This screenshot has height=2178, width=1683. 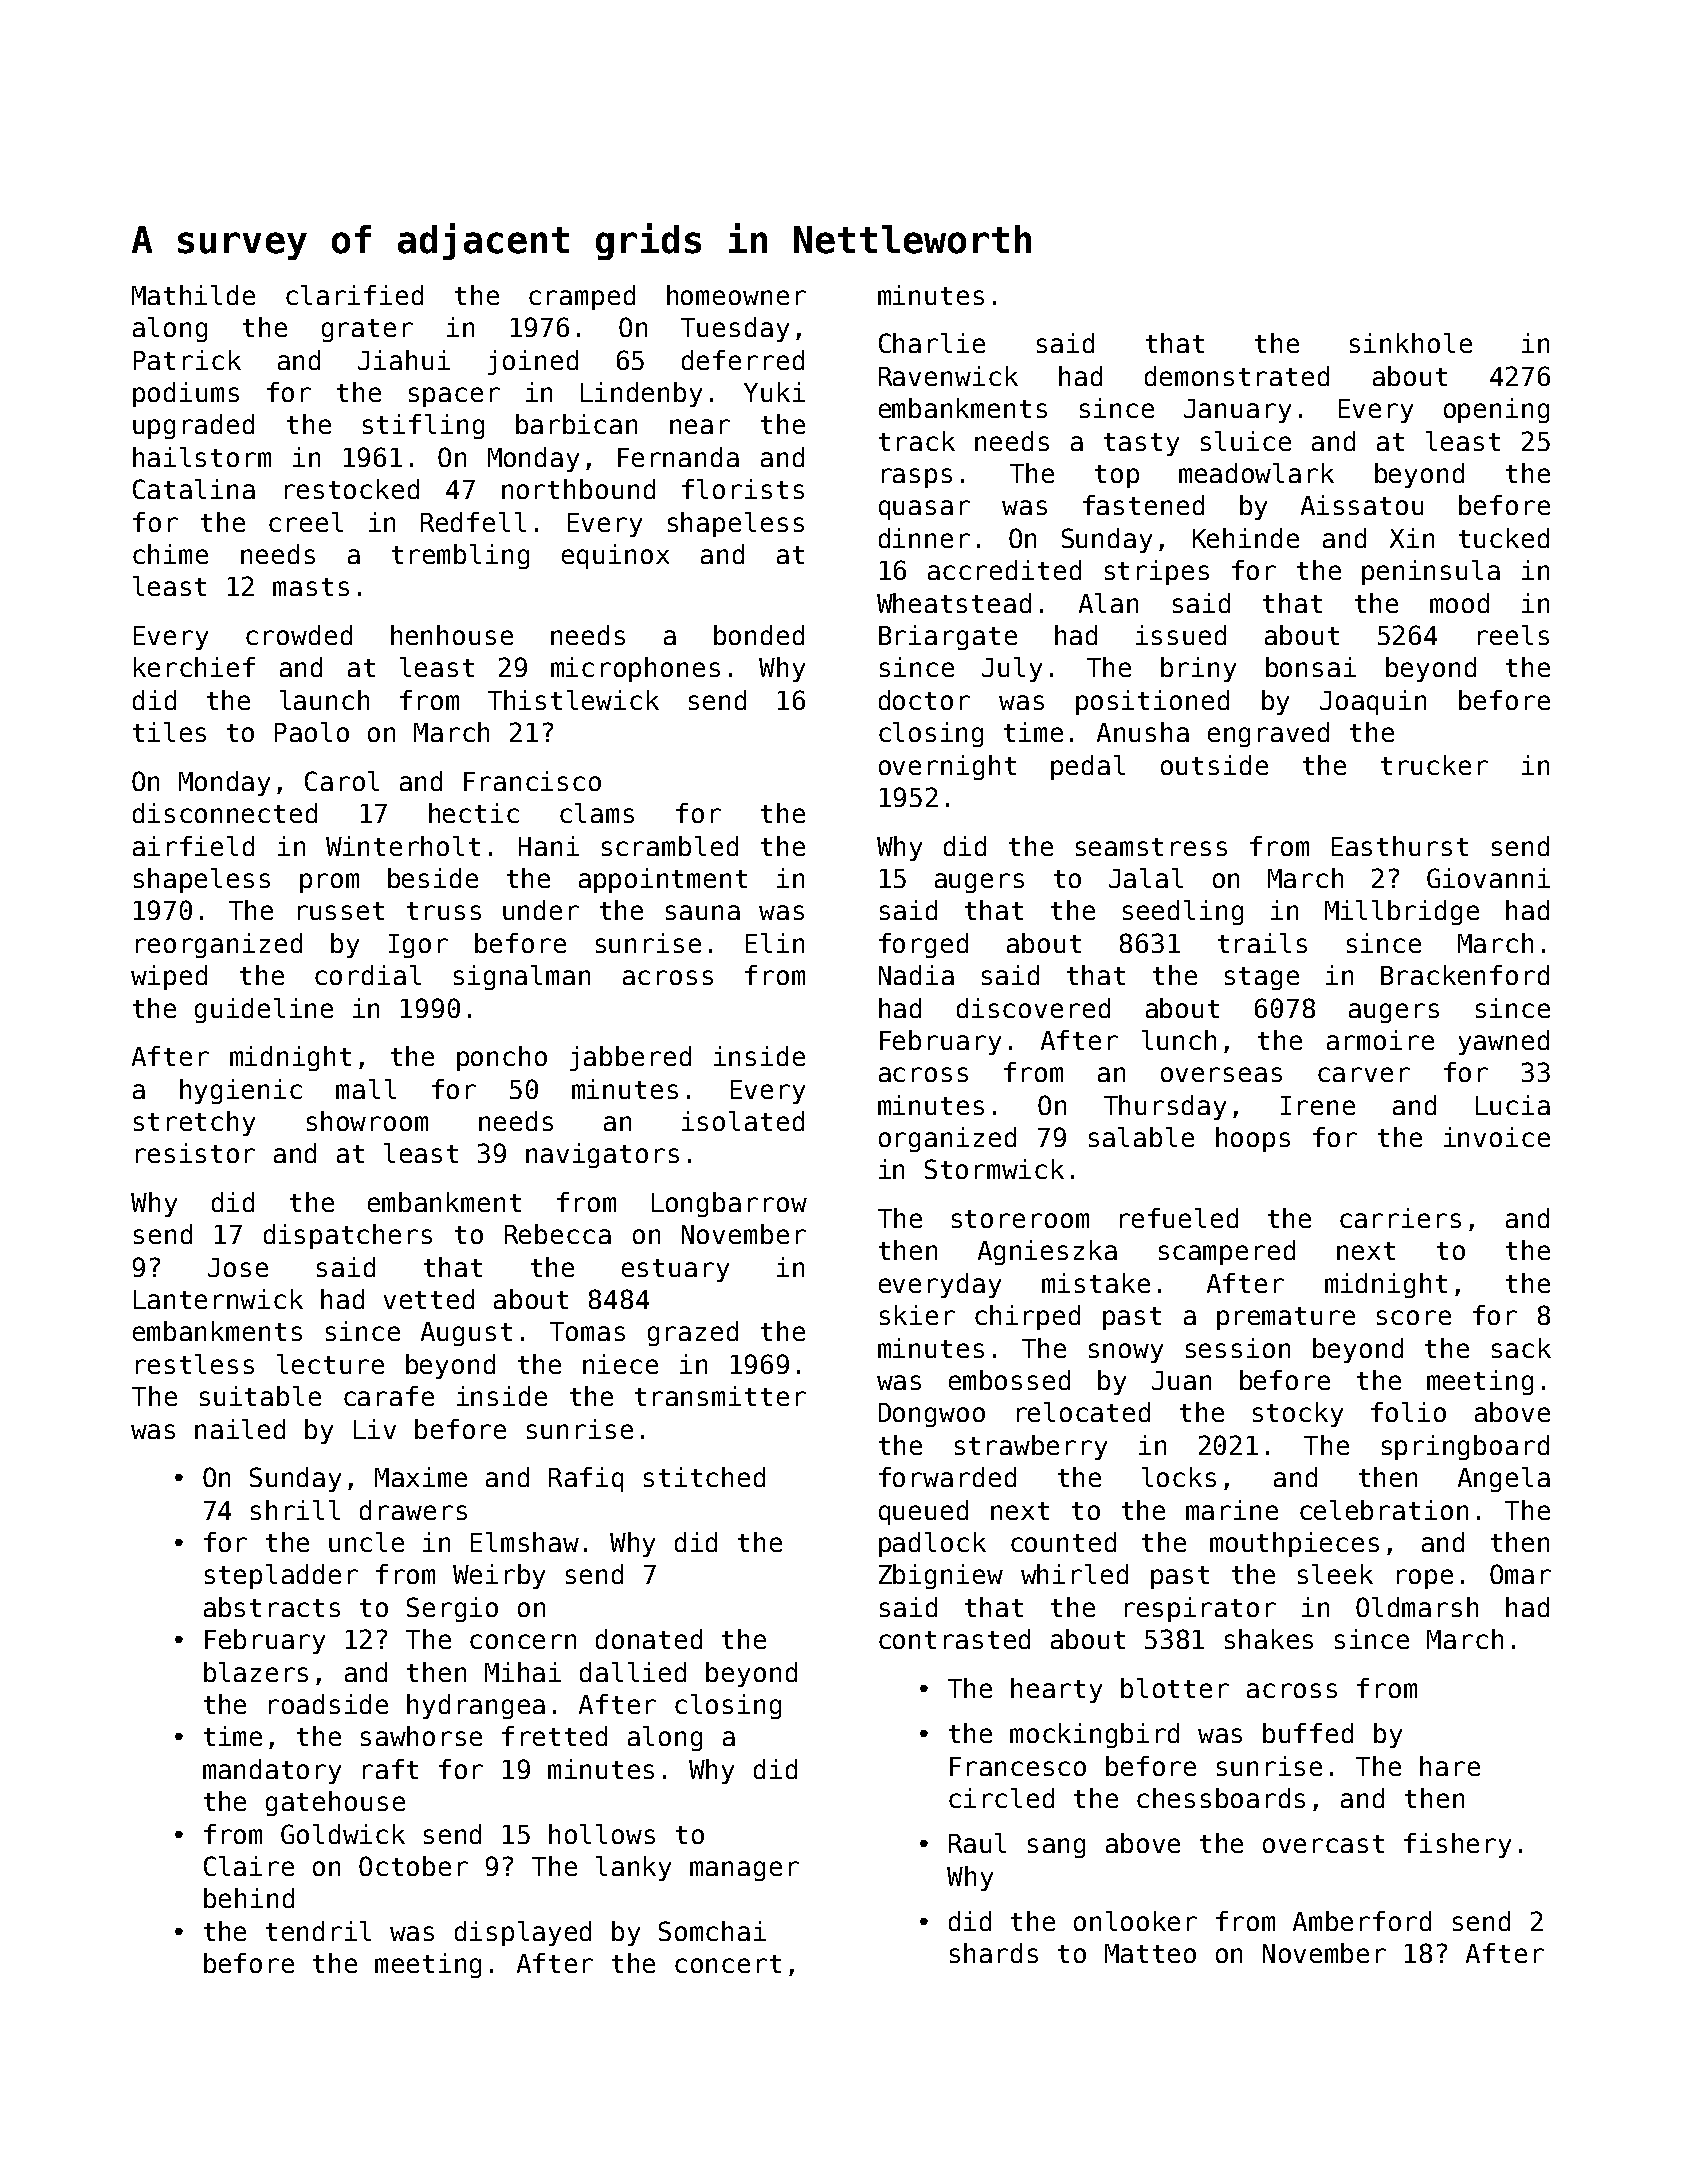 I want to click on Charlie, so click(x=932, y=343).
